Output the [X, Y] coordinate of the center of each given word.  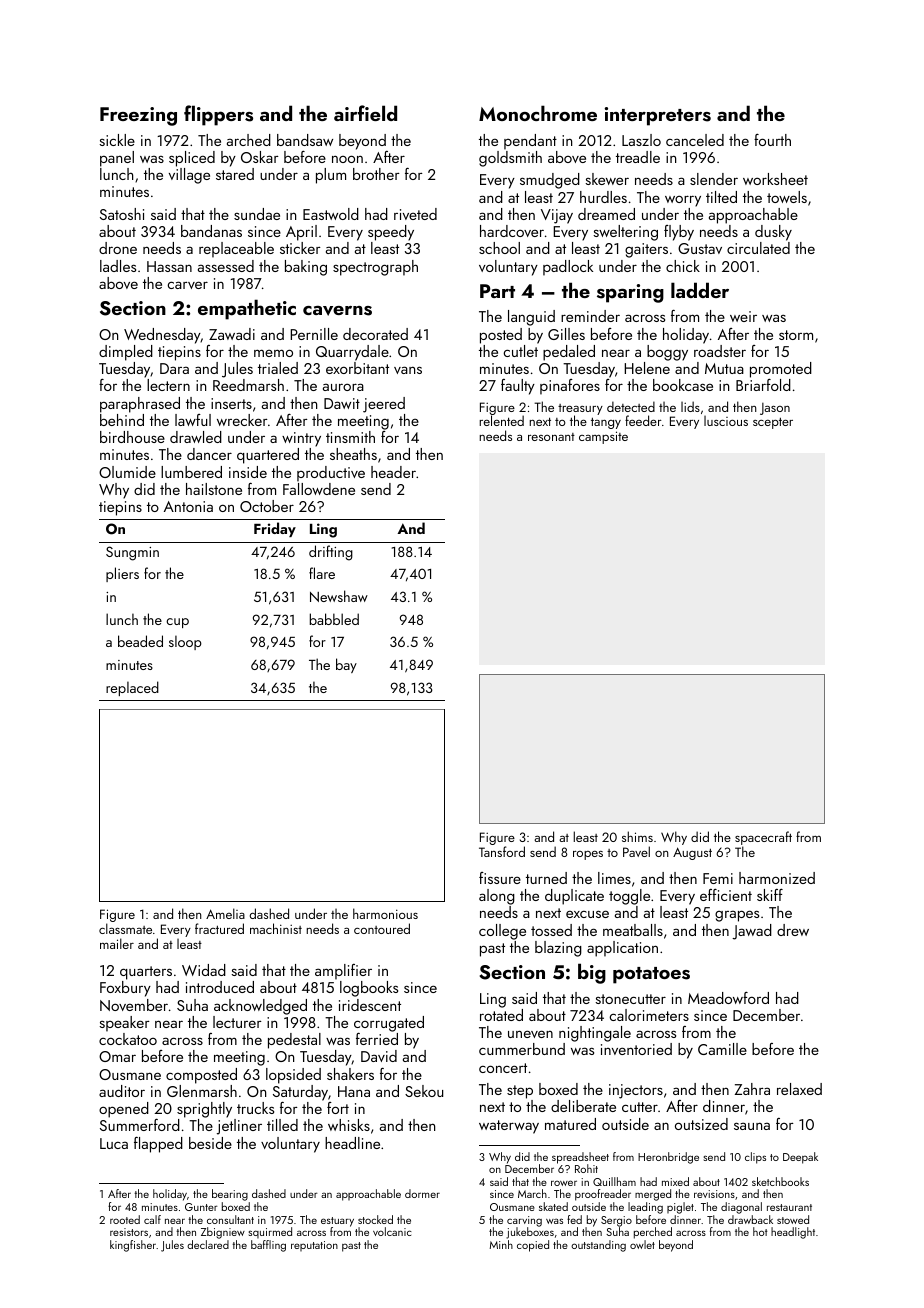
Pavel [636, 851]
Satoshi [122, 214]
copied [533, 1246]
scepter [773, 423]
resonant [551, 437]
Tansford [502, 851]
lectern [168, 385]
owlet [642, 1244]
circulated [758, 248]
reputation [314, 1246]
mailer [117, 943]
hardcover [512, 231]
